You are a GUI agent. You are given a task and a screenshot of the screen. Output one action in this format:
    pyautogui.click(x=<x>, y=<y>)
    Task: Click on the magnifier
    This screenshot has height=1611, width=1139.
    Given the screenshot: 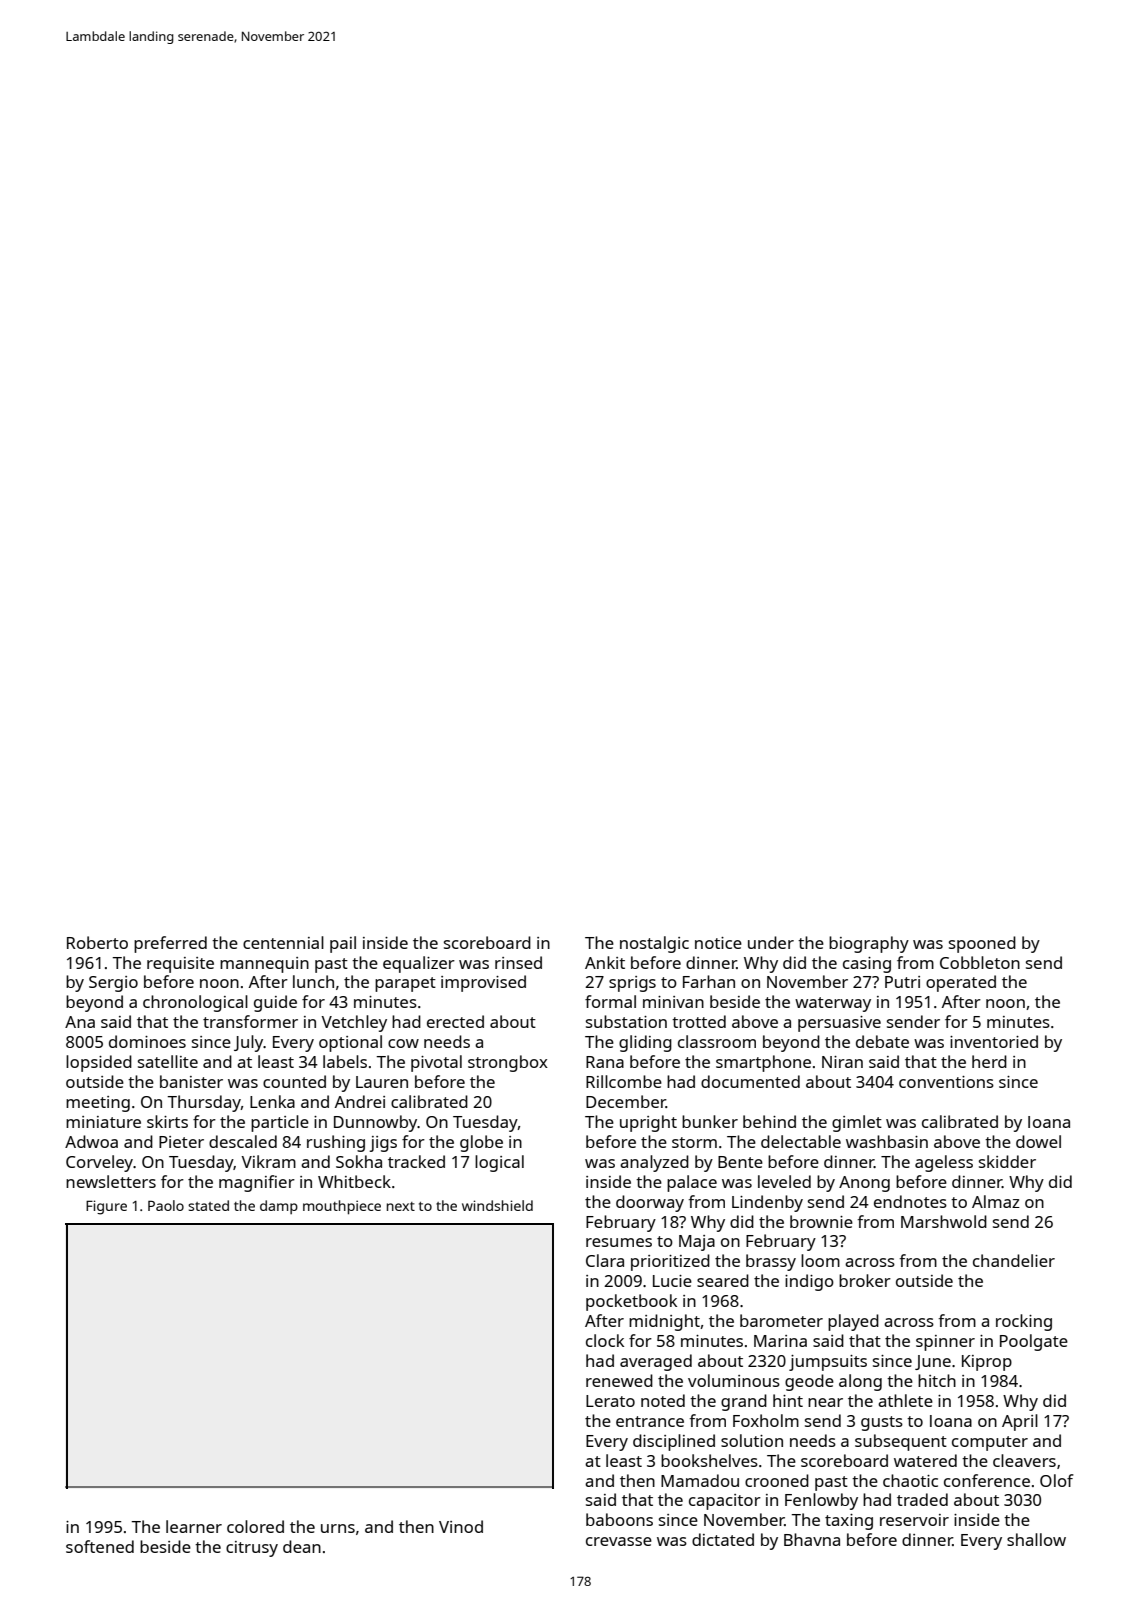 What is the action you would take?
    pyautogui.click(x=257, y=1183)
